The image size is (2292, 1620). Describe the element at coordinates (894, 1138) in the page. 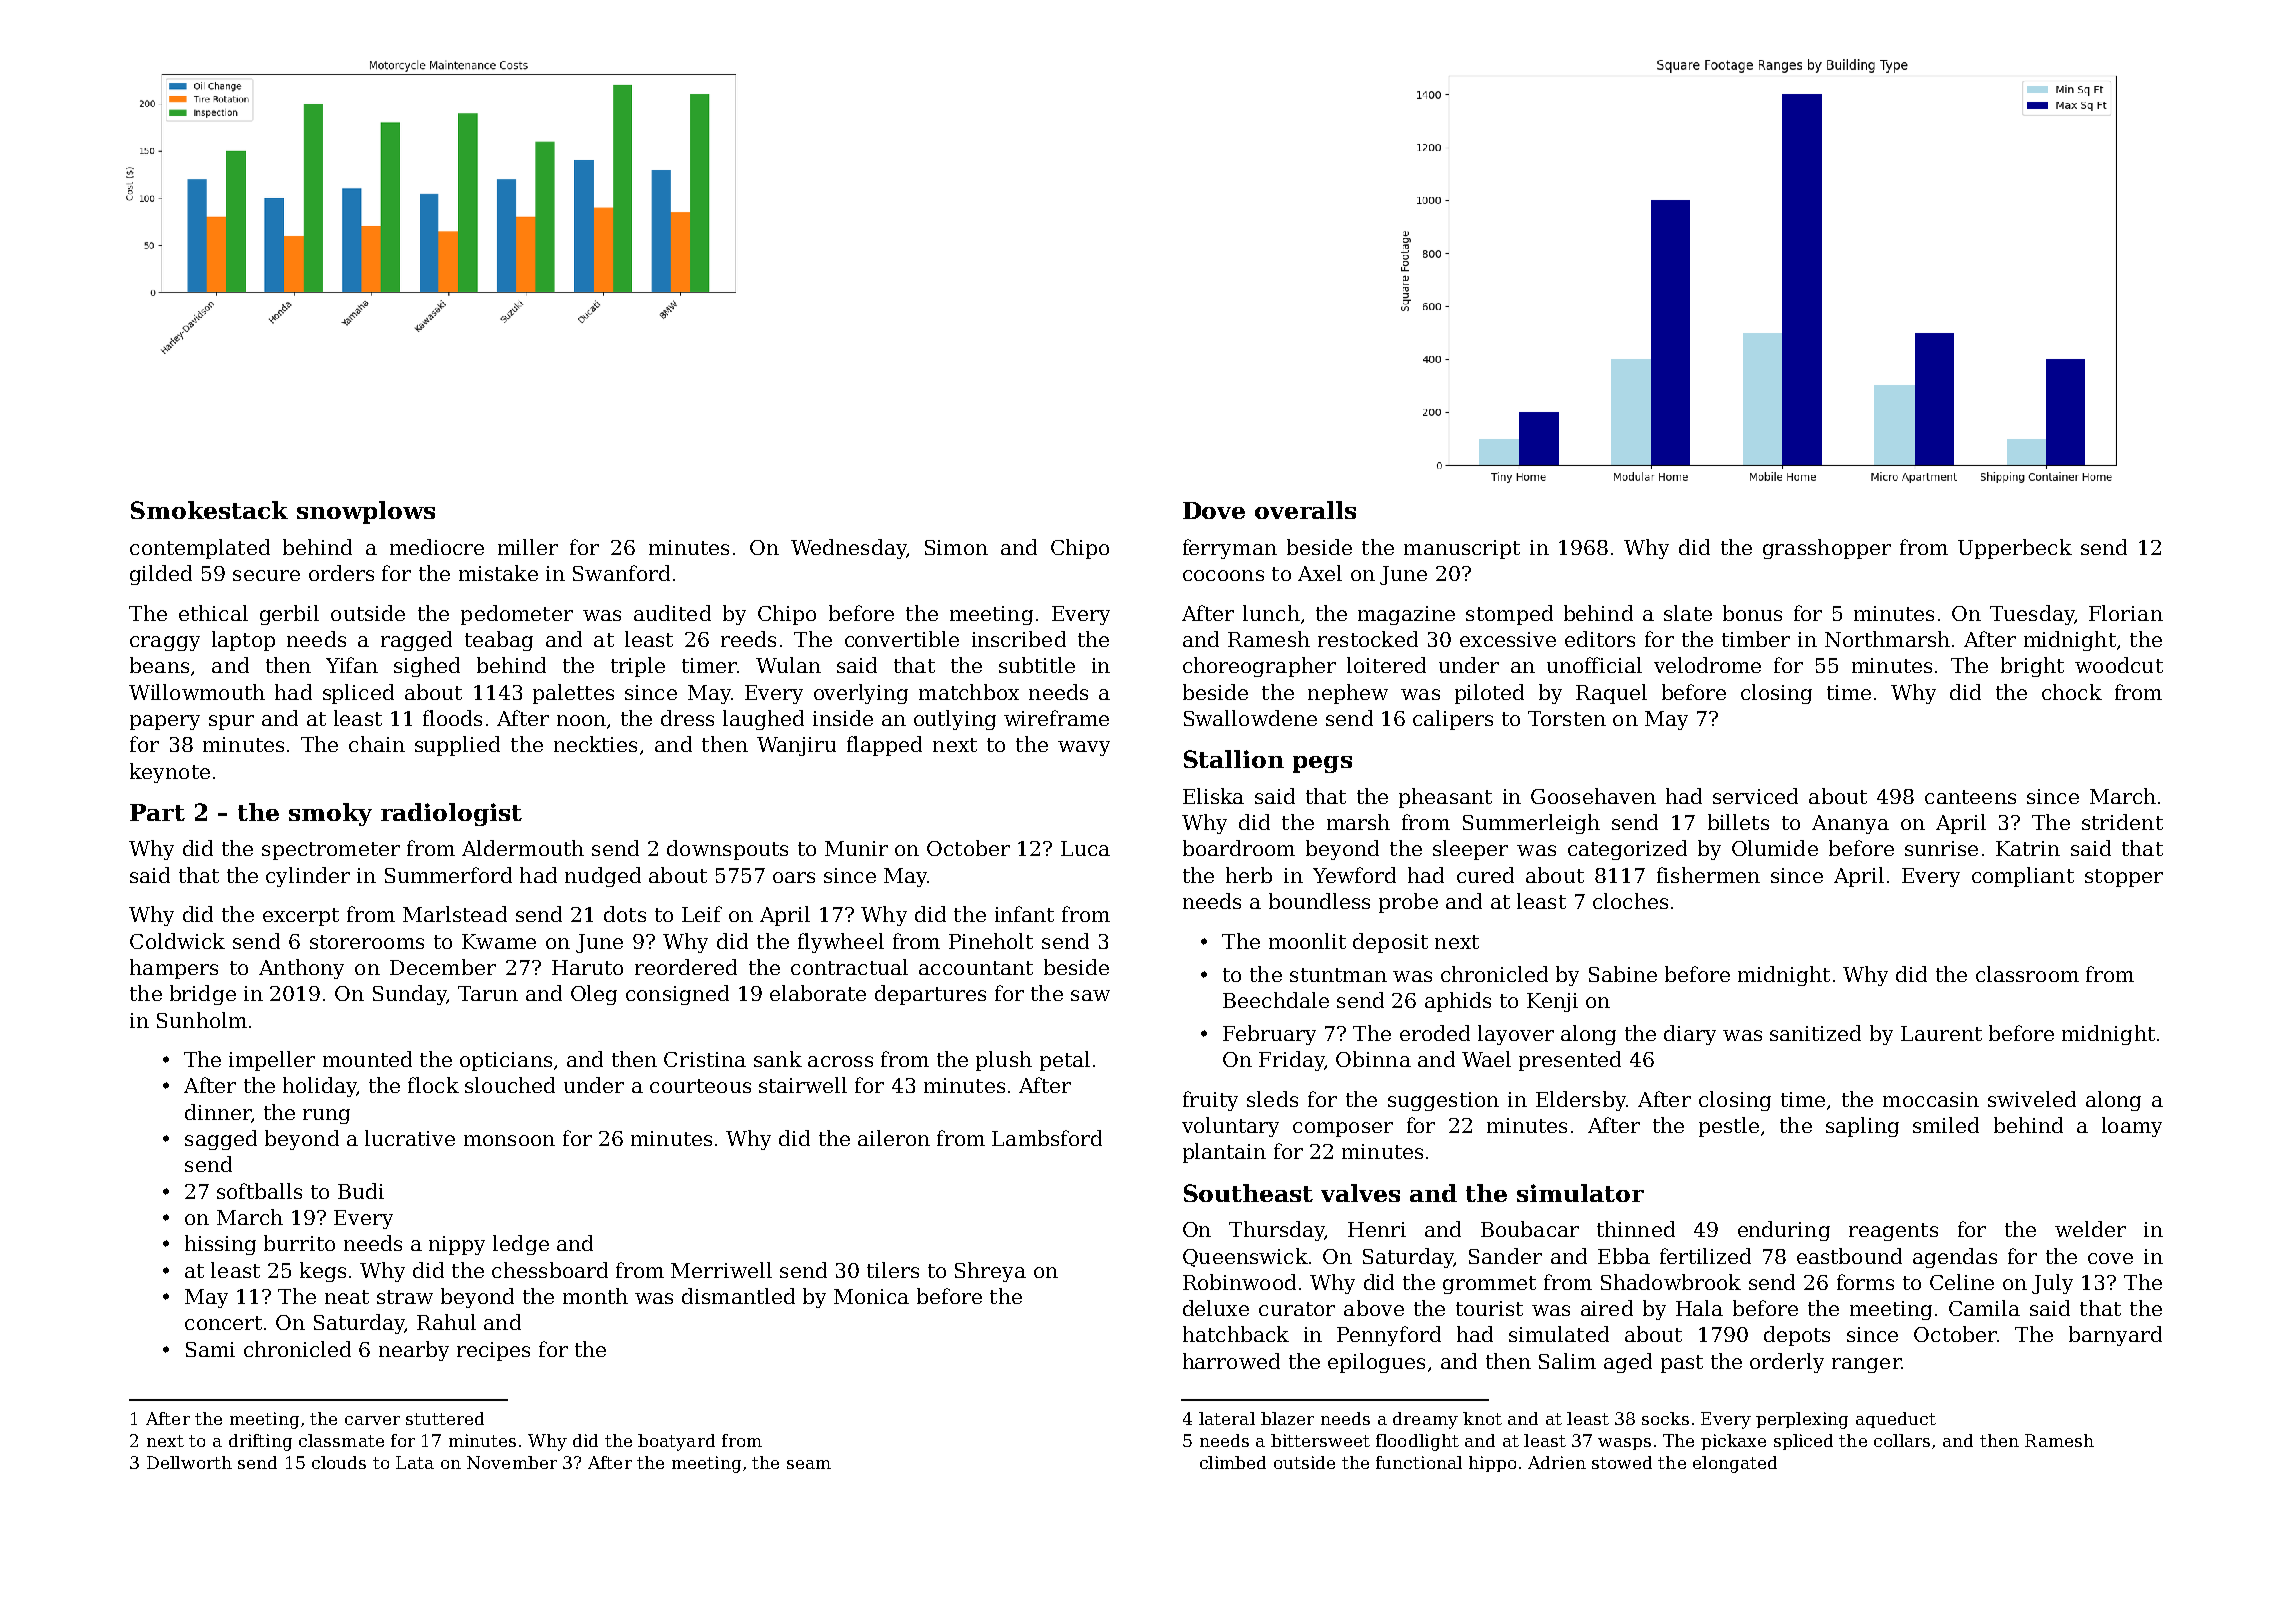

I see `aileron` at that location.
